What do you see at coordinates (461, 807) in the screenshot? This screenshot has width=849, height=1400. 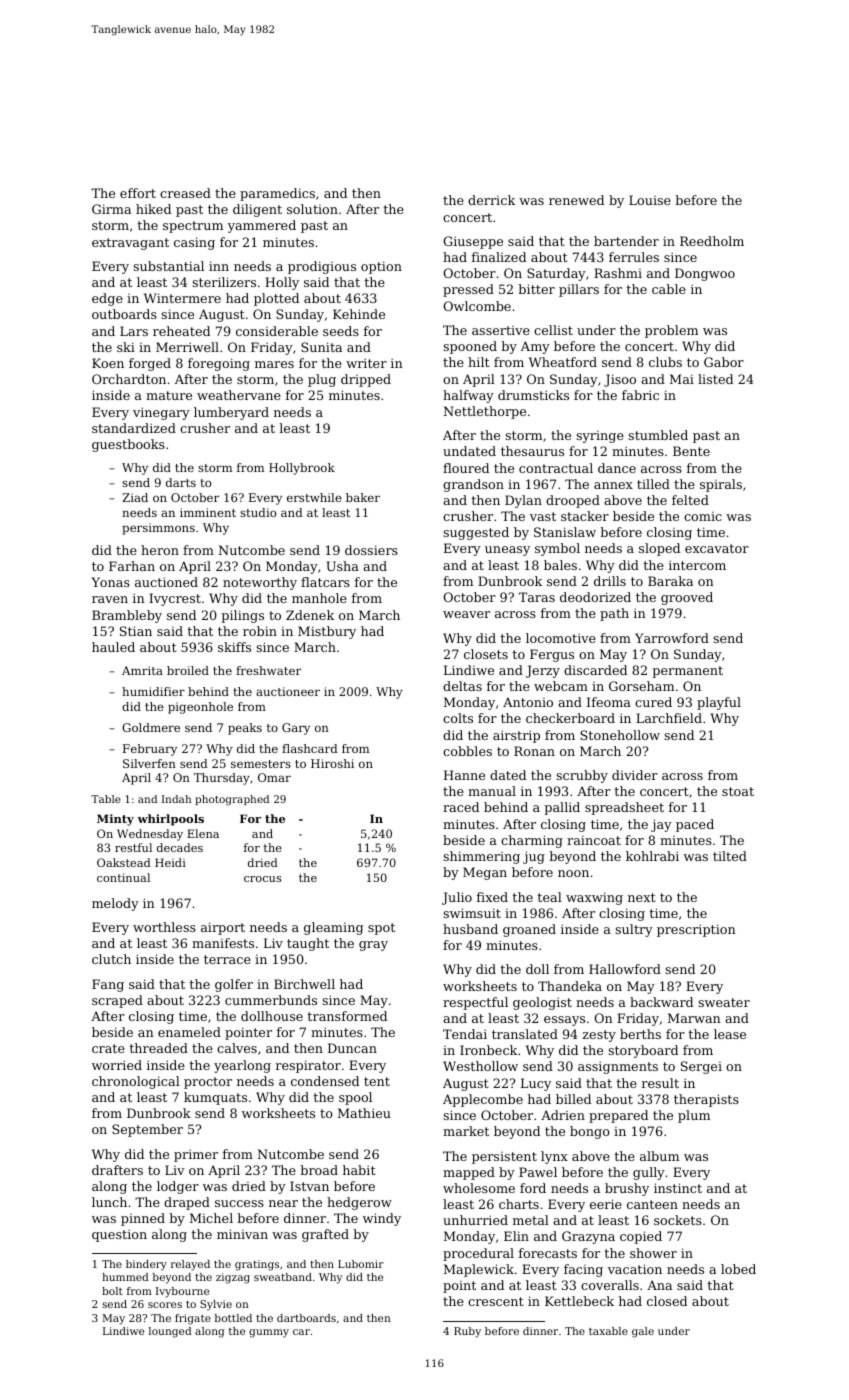 I see `raced` at bounding box center [461, 807].
